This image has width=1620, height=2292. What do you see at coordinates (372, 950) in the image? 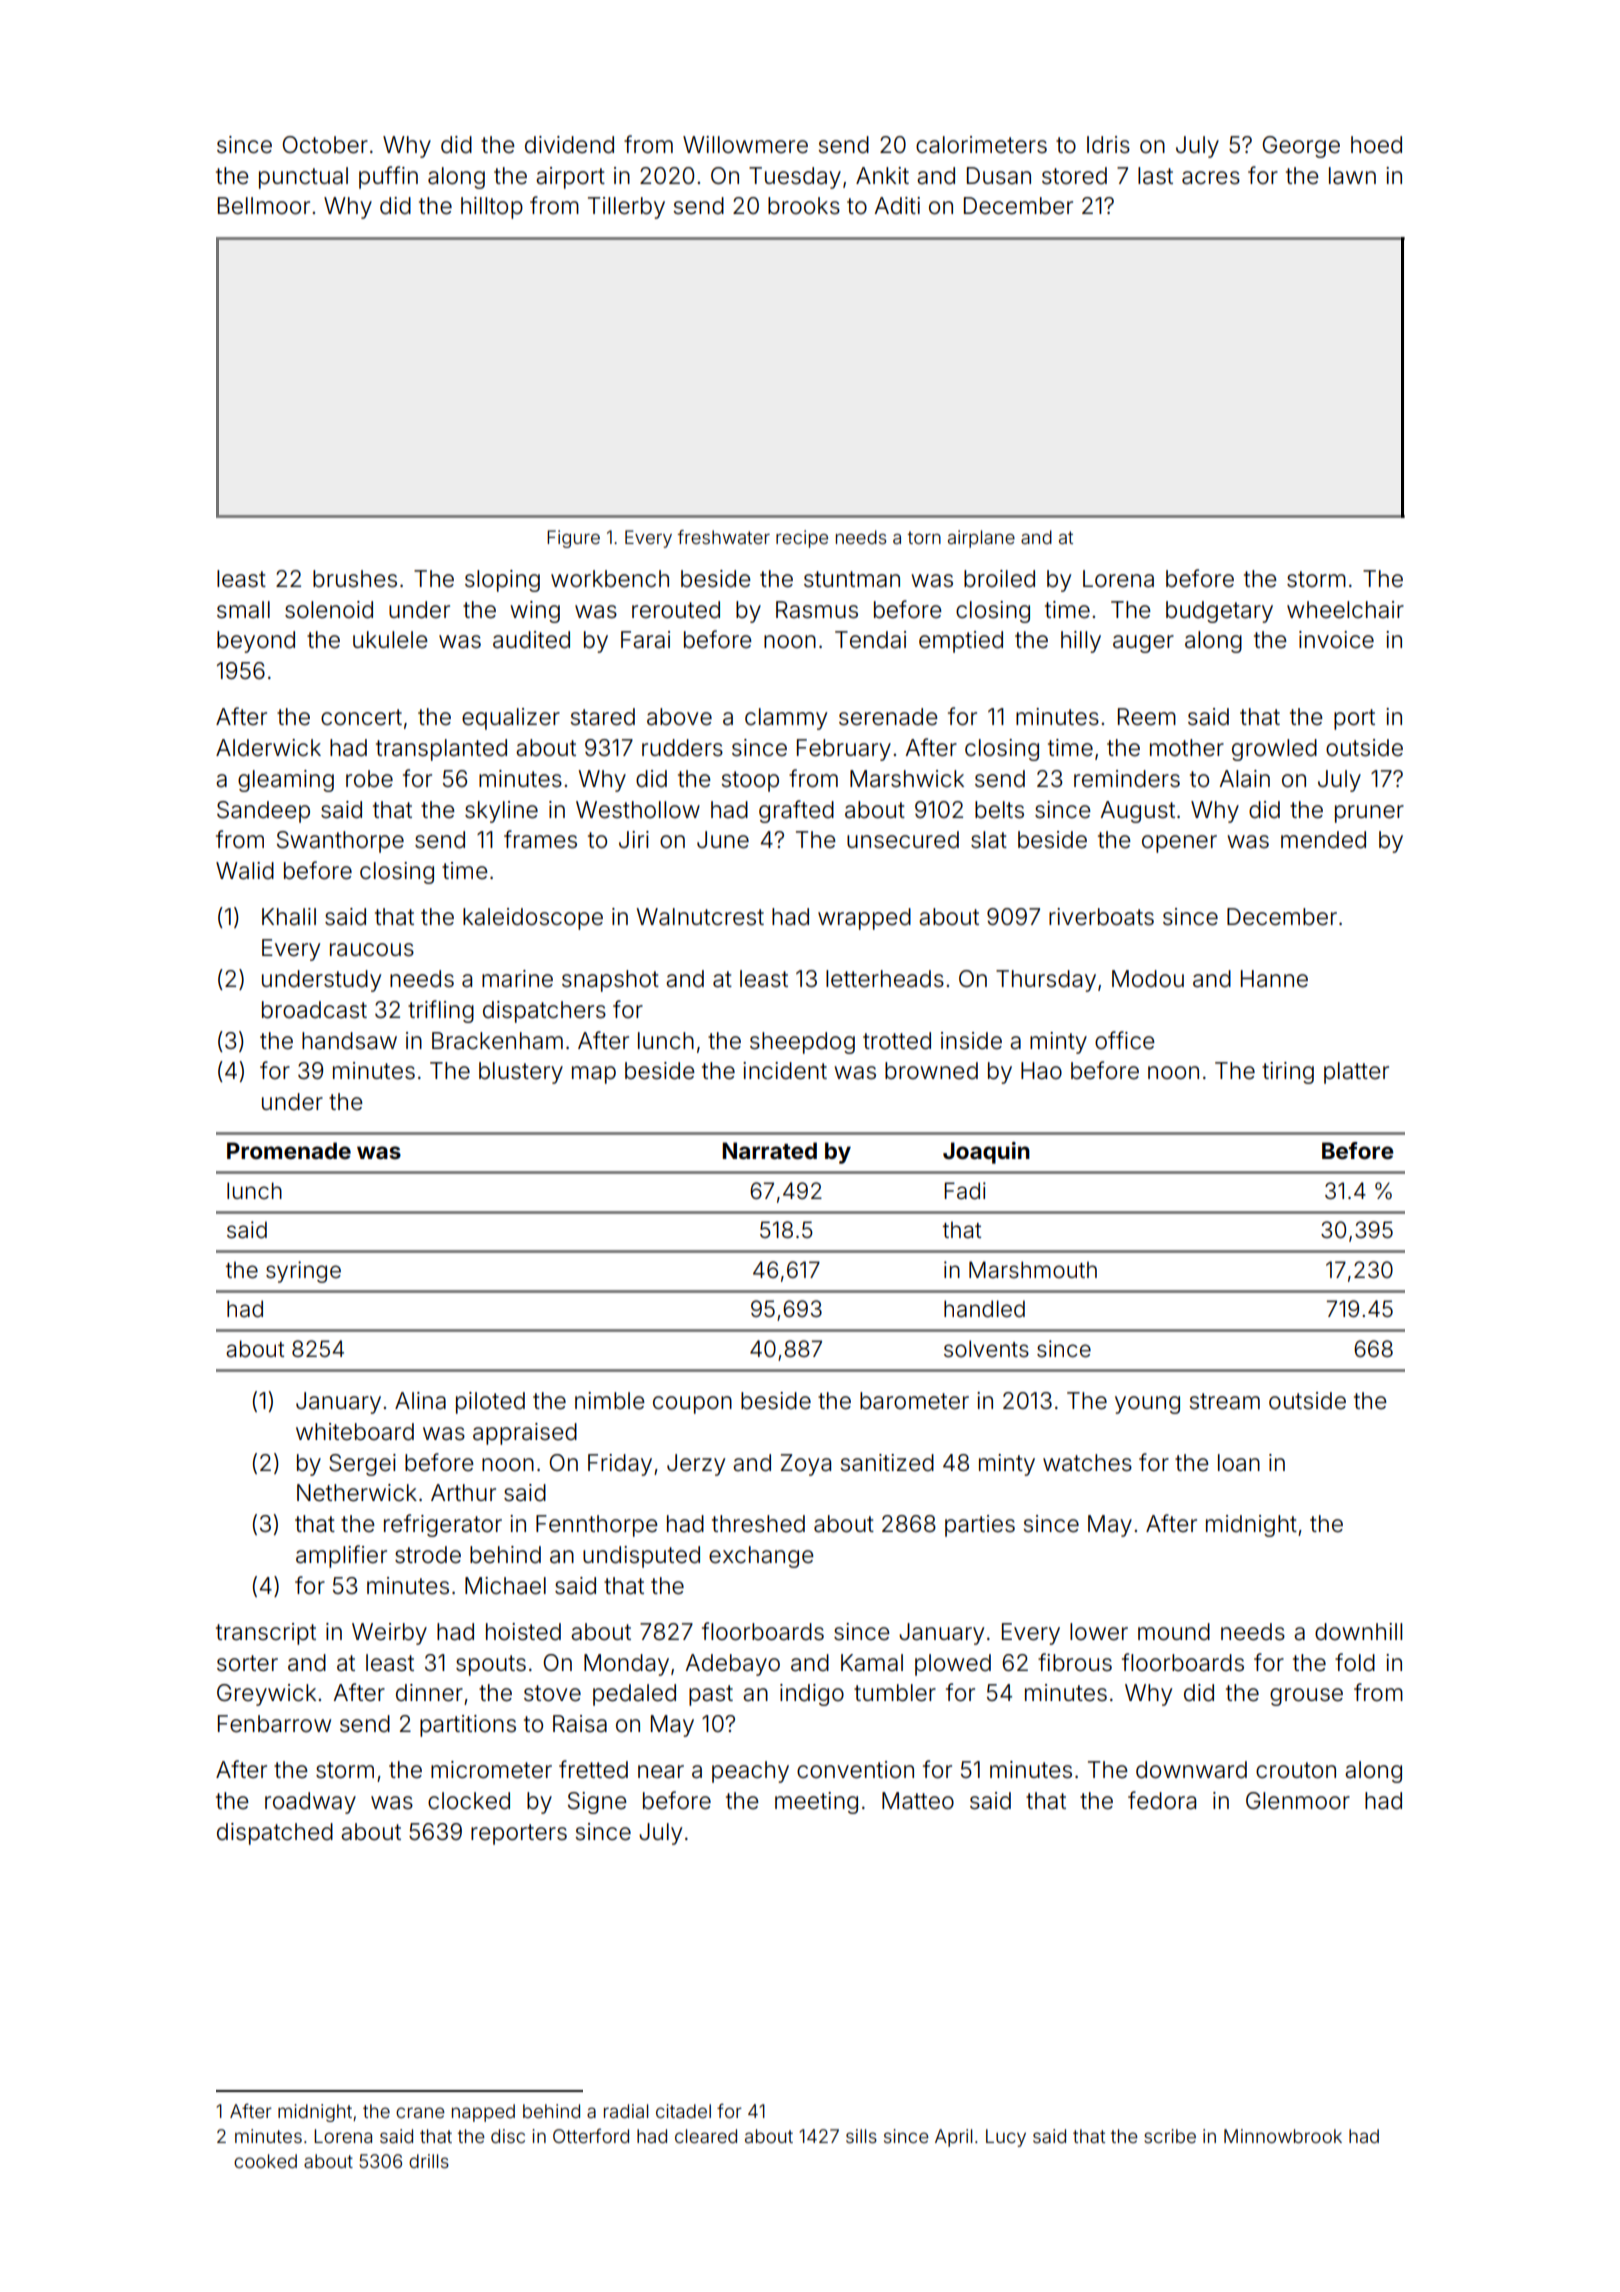
I see `raucous` at bounding box center [372, 950].
